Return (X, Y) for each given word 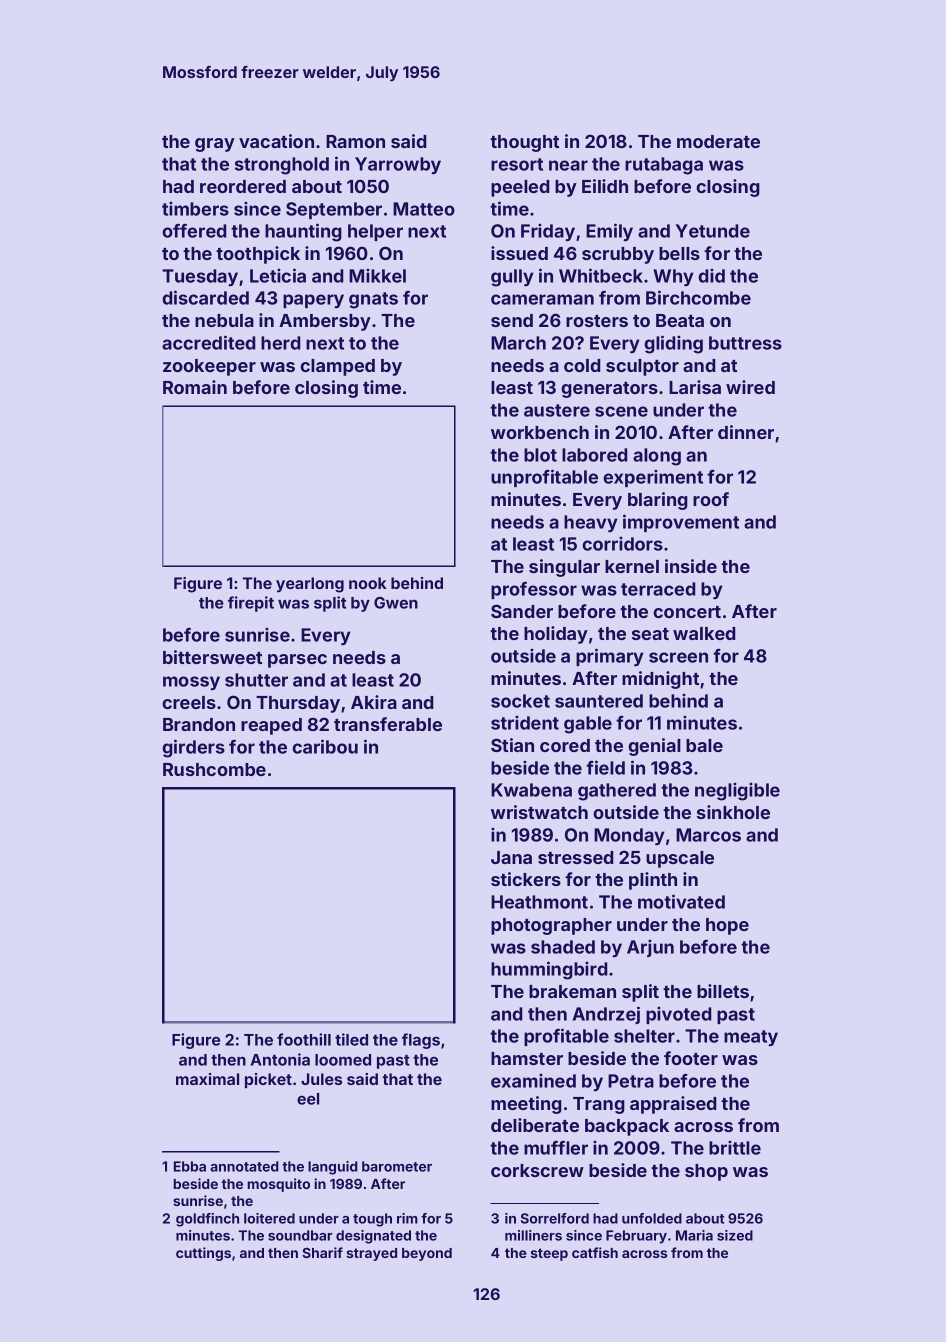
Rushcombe (214, 769)
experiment (653, 478)
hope (727, 926)
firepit (251, 604)
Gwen (396, 603)
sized (735, 1235)
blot (540, 455)
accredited (208, 342)
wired (750, 387)
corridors (622, 544)
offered (194, 231)
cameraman (542, 299)
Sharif (322, 1252)
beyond (427, 1254)
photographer (551, 926)
